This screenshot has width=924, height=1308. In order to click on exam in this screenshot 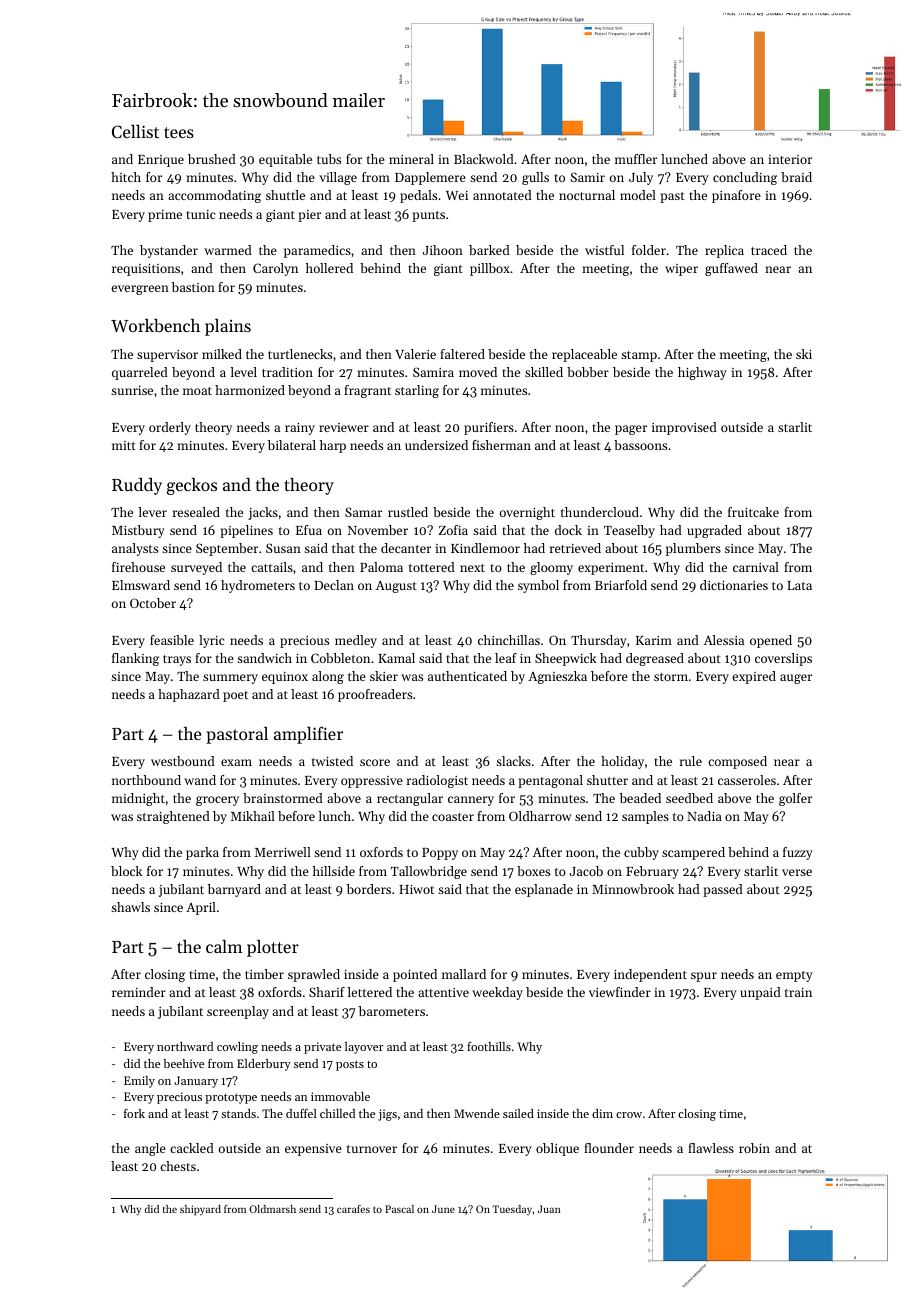, I will do `click(236, 762)`.
